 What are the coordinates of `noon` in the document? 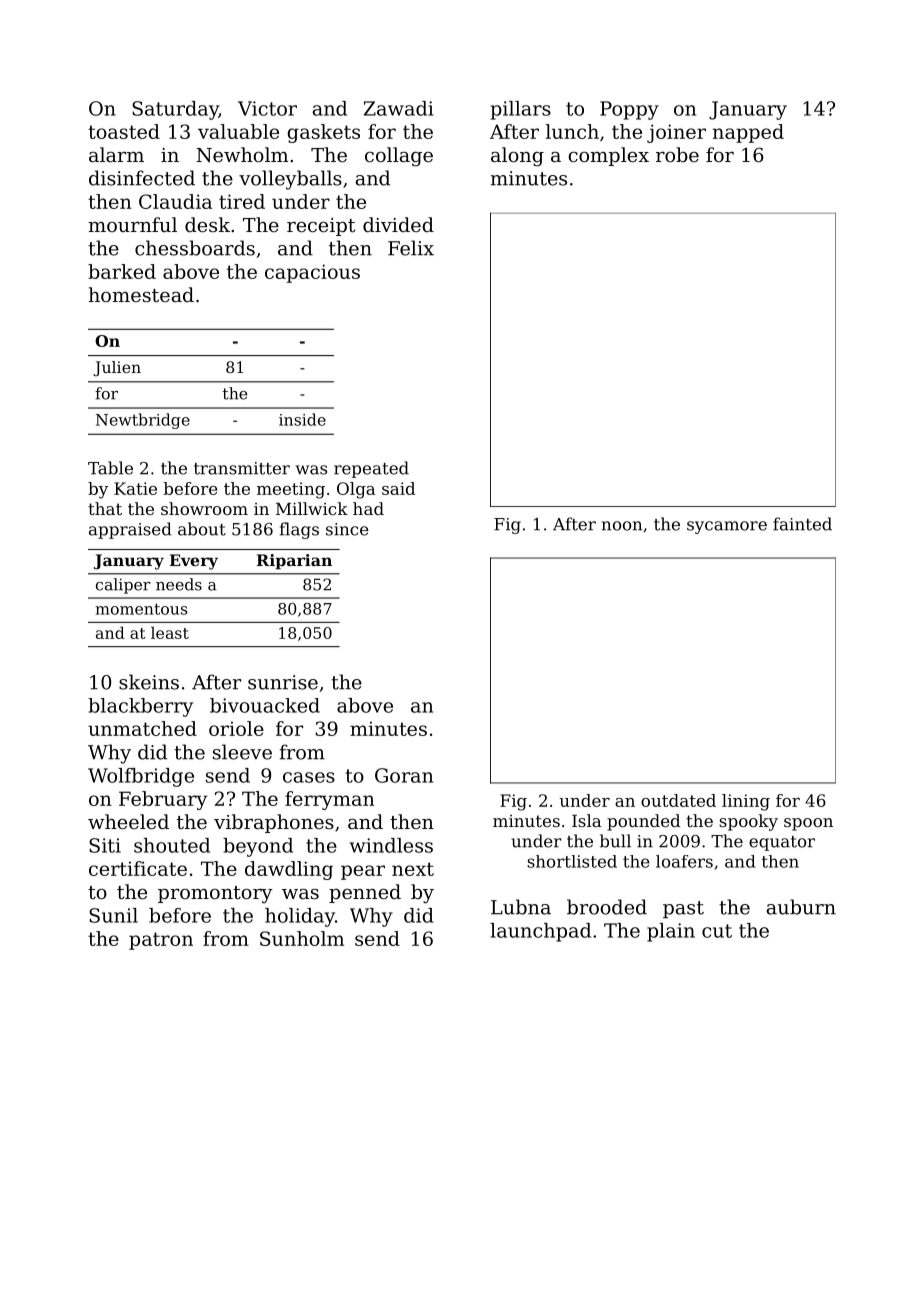 It's located at (622, 526).
